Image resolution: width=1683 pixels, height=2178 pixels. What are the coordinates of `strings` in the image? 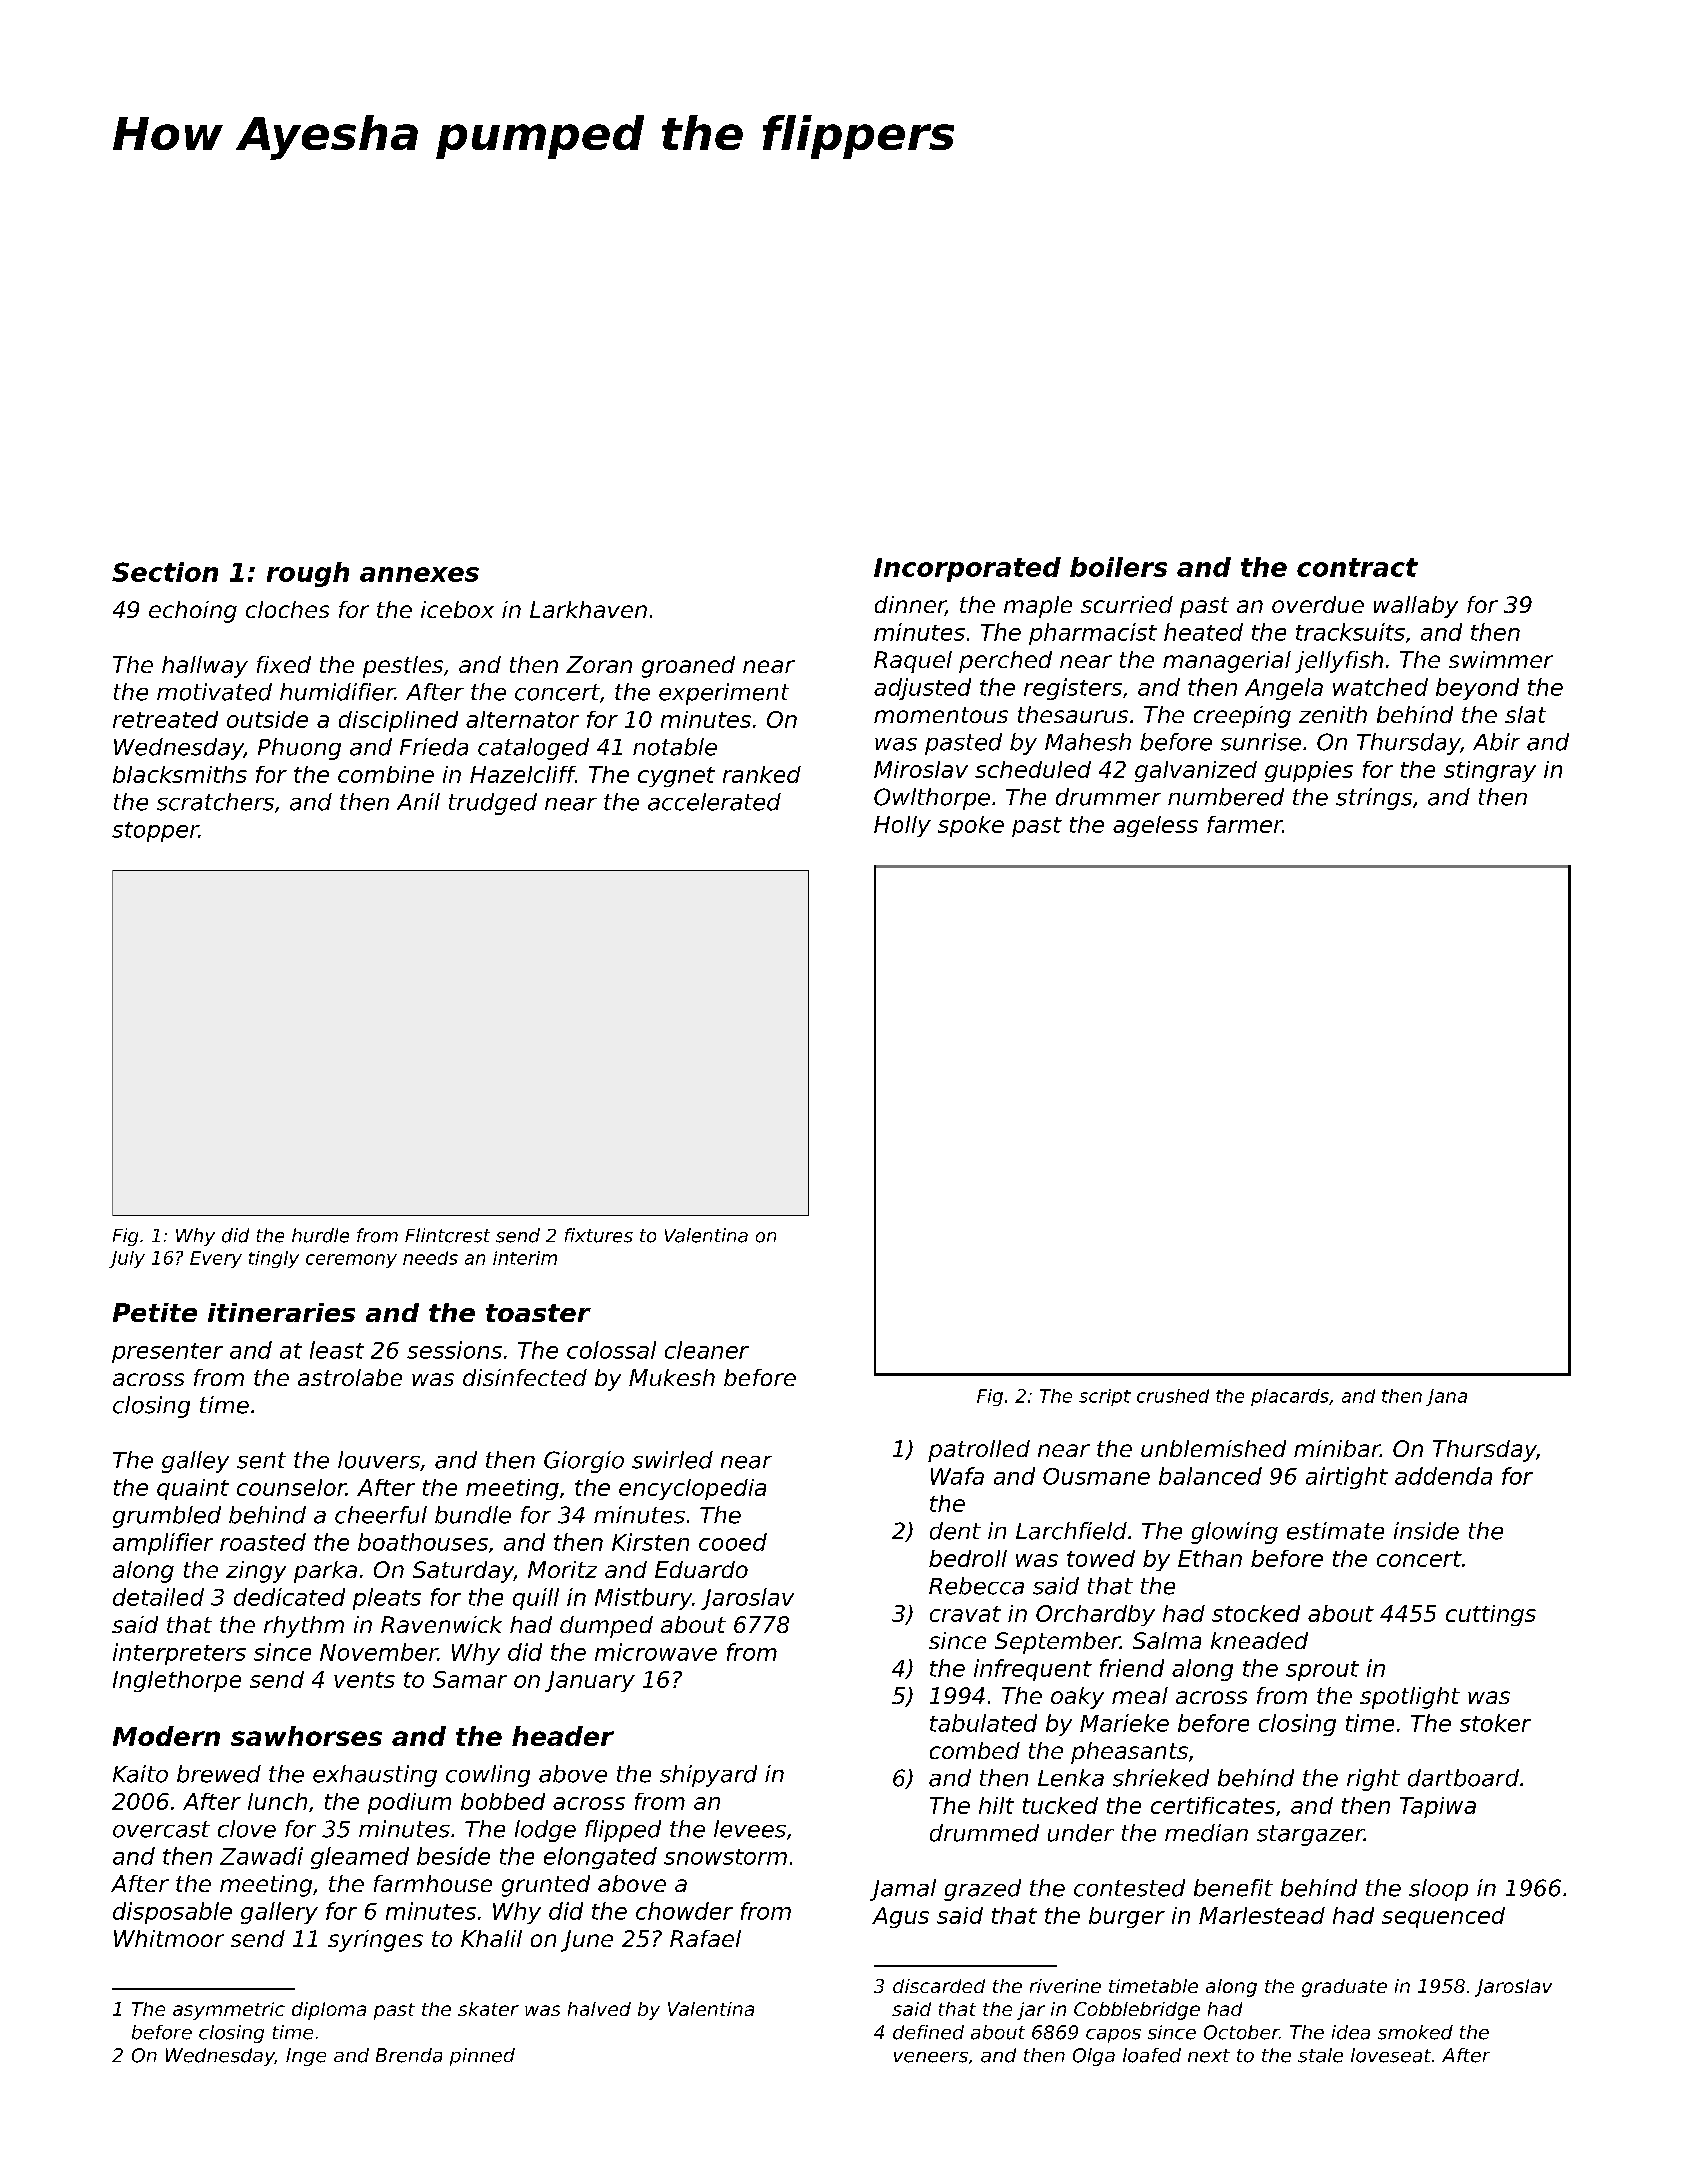 It's located at (1374, 799).
